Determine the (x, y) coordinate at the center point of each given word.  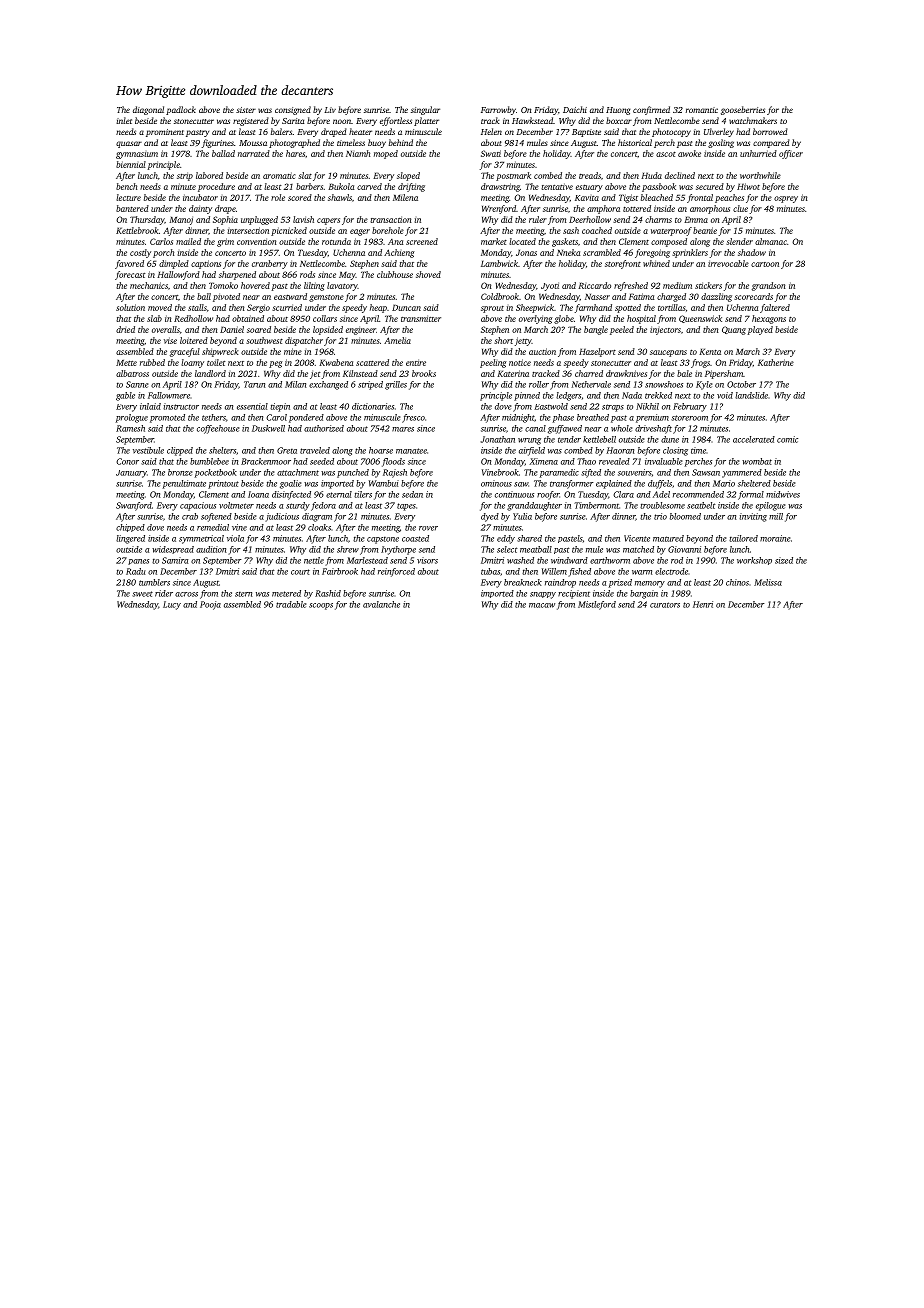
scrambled (602, 252)
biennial (131, 164)
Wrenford (499, 209)
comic (787, 439)
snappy (543, 595)
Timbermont (596, 505)
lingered (130, 539)
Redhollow (193, 318)
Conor (127, 461)
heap (378, 308)
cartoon (765, 264)
